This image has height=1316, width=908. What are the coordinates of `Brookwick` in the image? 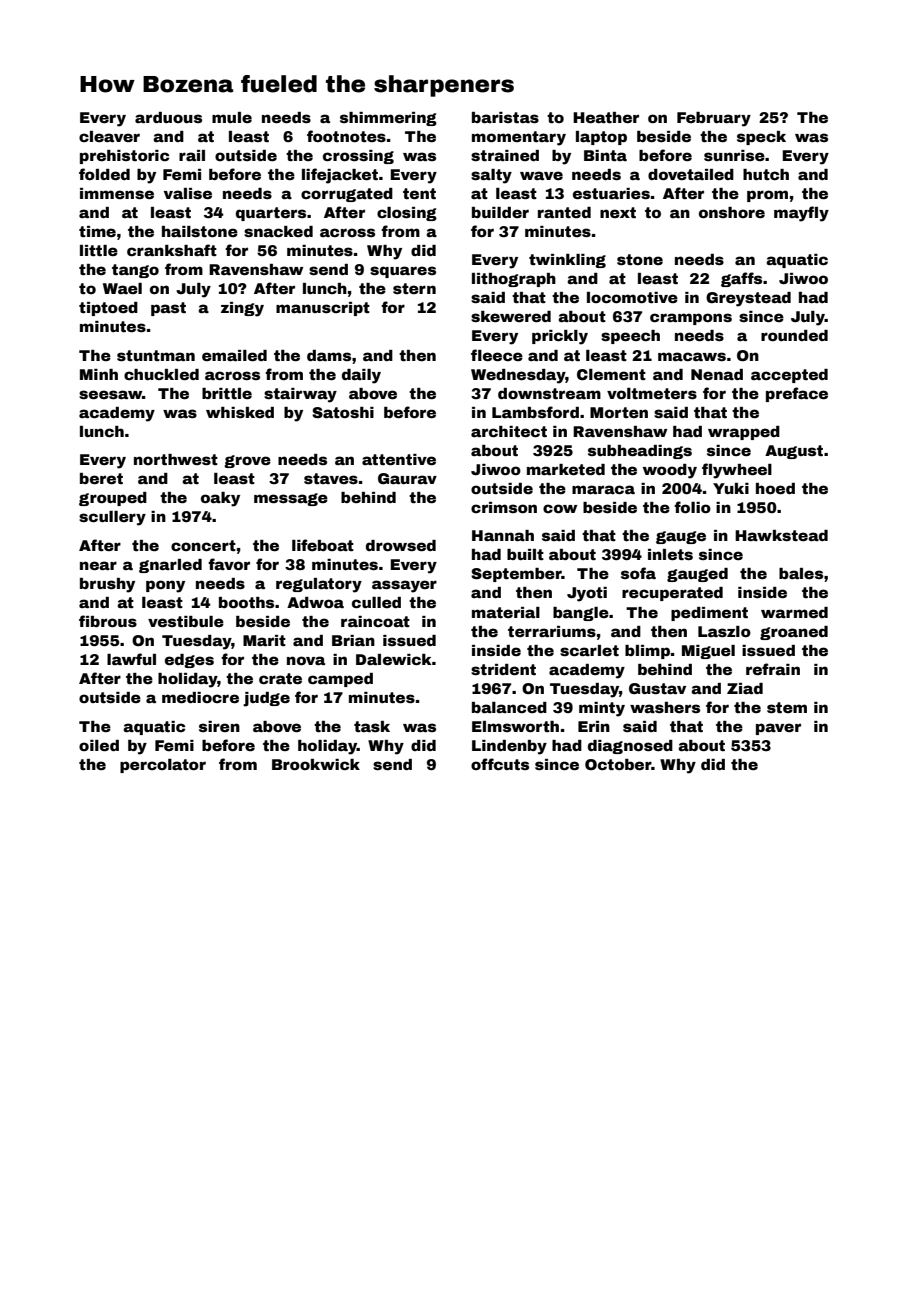 It's located at (316, 764).
